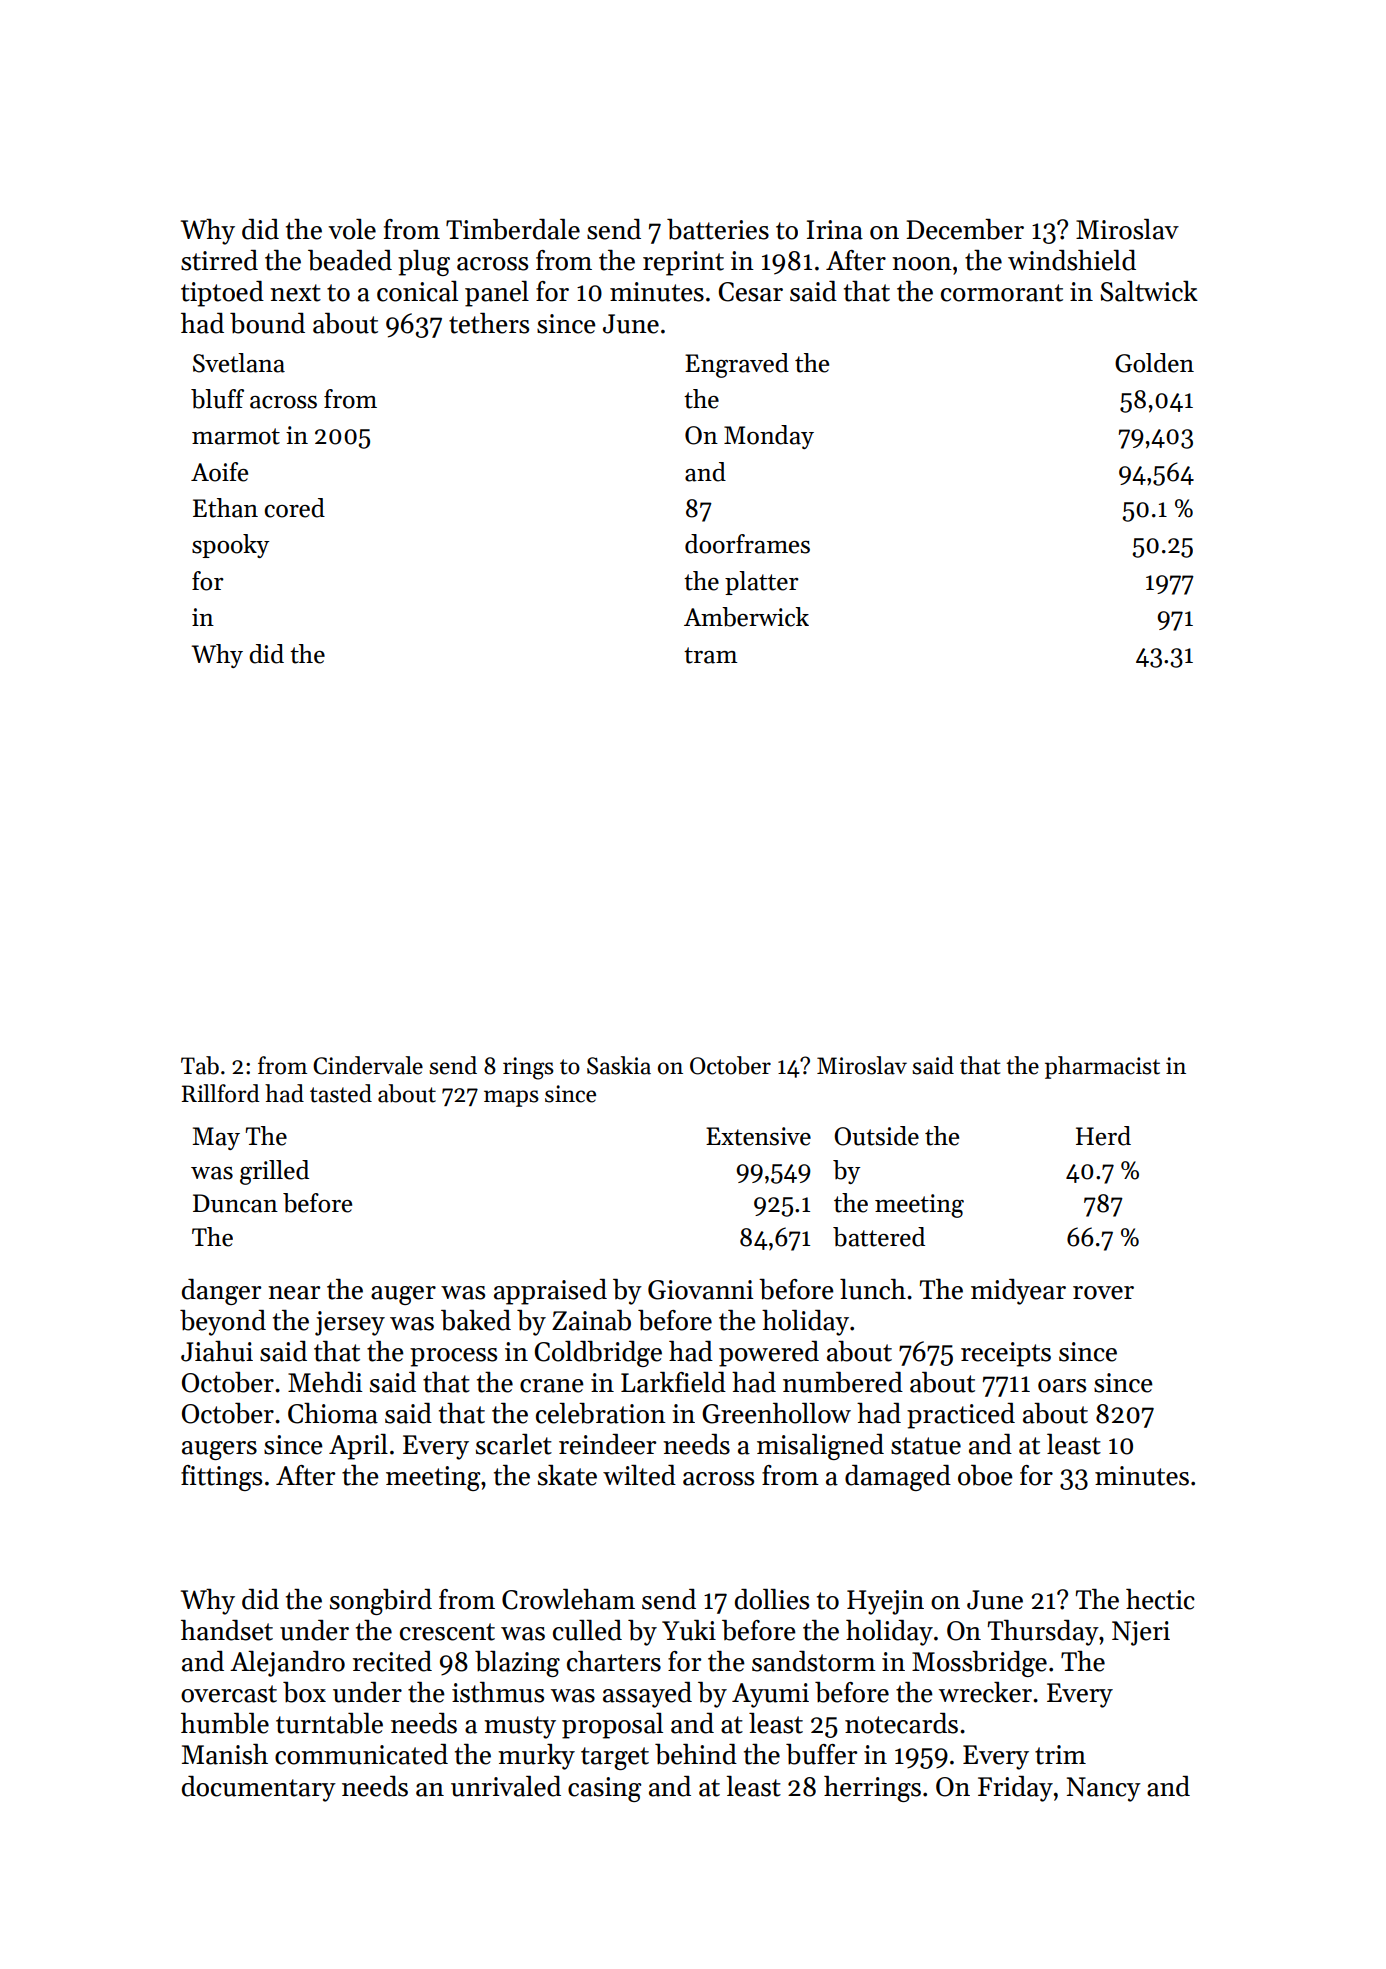 This screenshot has height=1969, width=1386. What do you see at coordinates (965, 229) in the screenshot?
I see `December` at bounding box center [965, 229].
